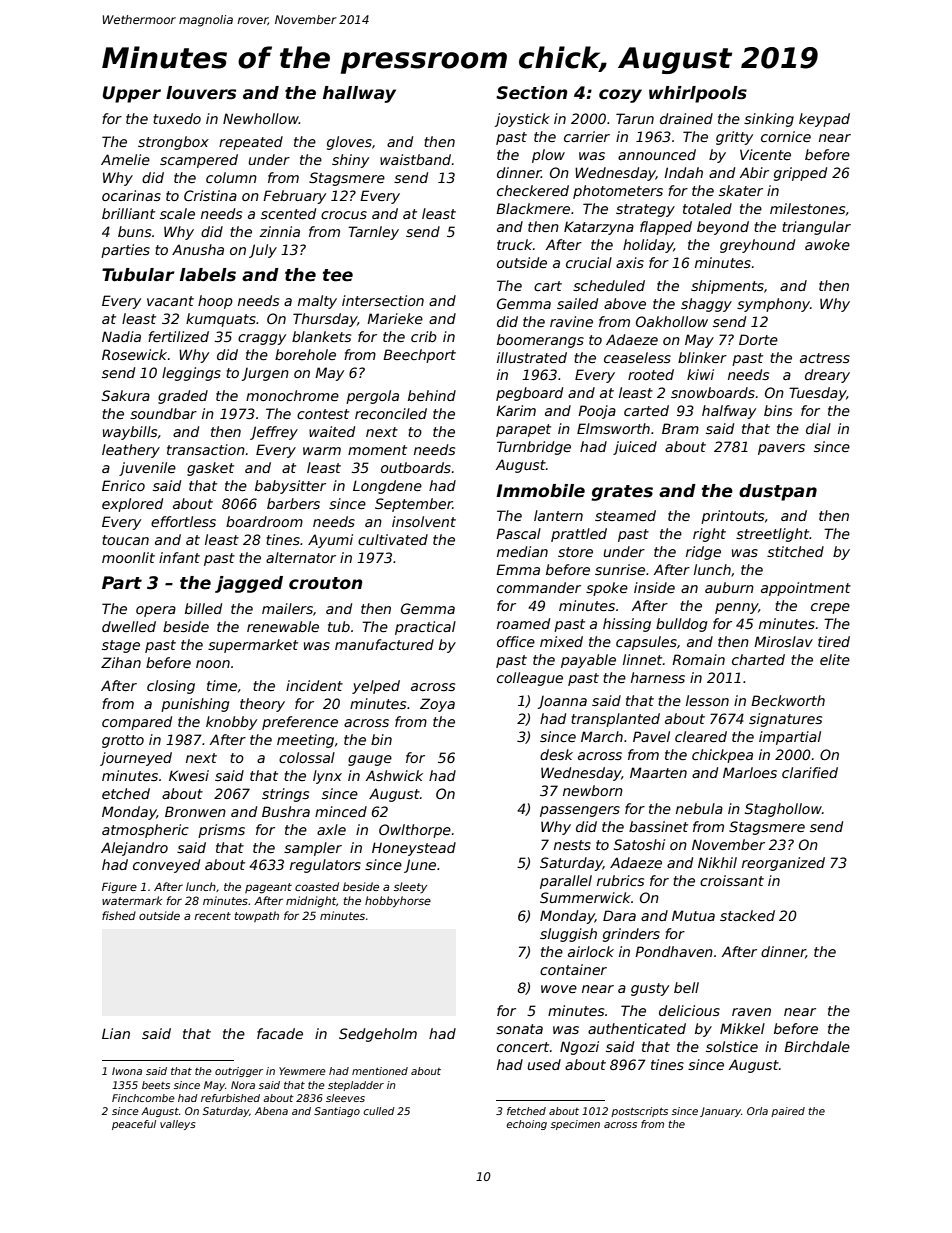 The width and height of the image is (952, 1233). What do you see at coordinates (119, 915) in the image?
I see `fished` at bounding box center [119, 915].
